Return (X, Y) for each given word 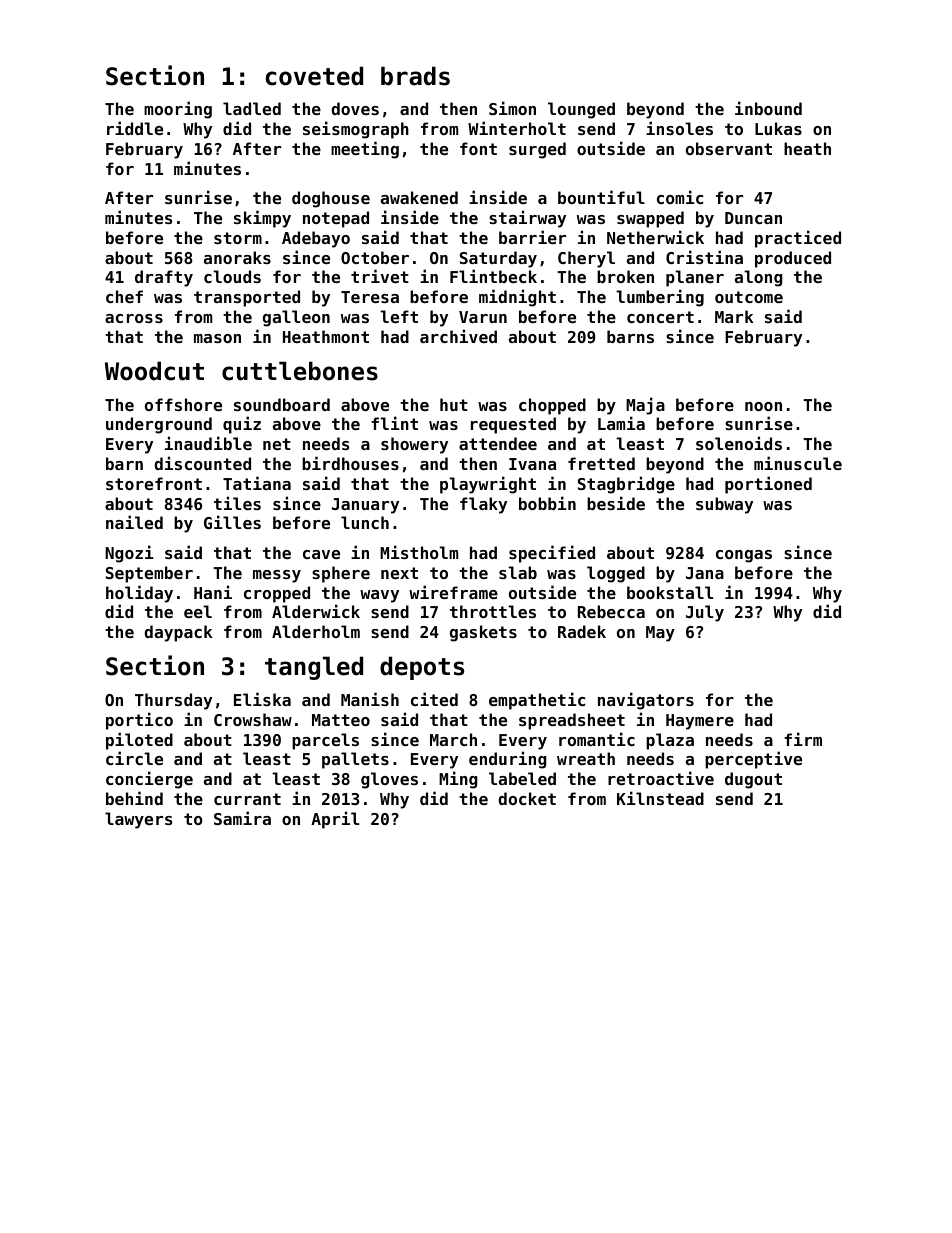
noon (763, 406)
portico (139, 721)
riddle (135, 128)
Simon (512, 108)
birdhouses (350, 463)
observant (729, 148)
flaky (483, 505)
